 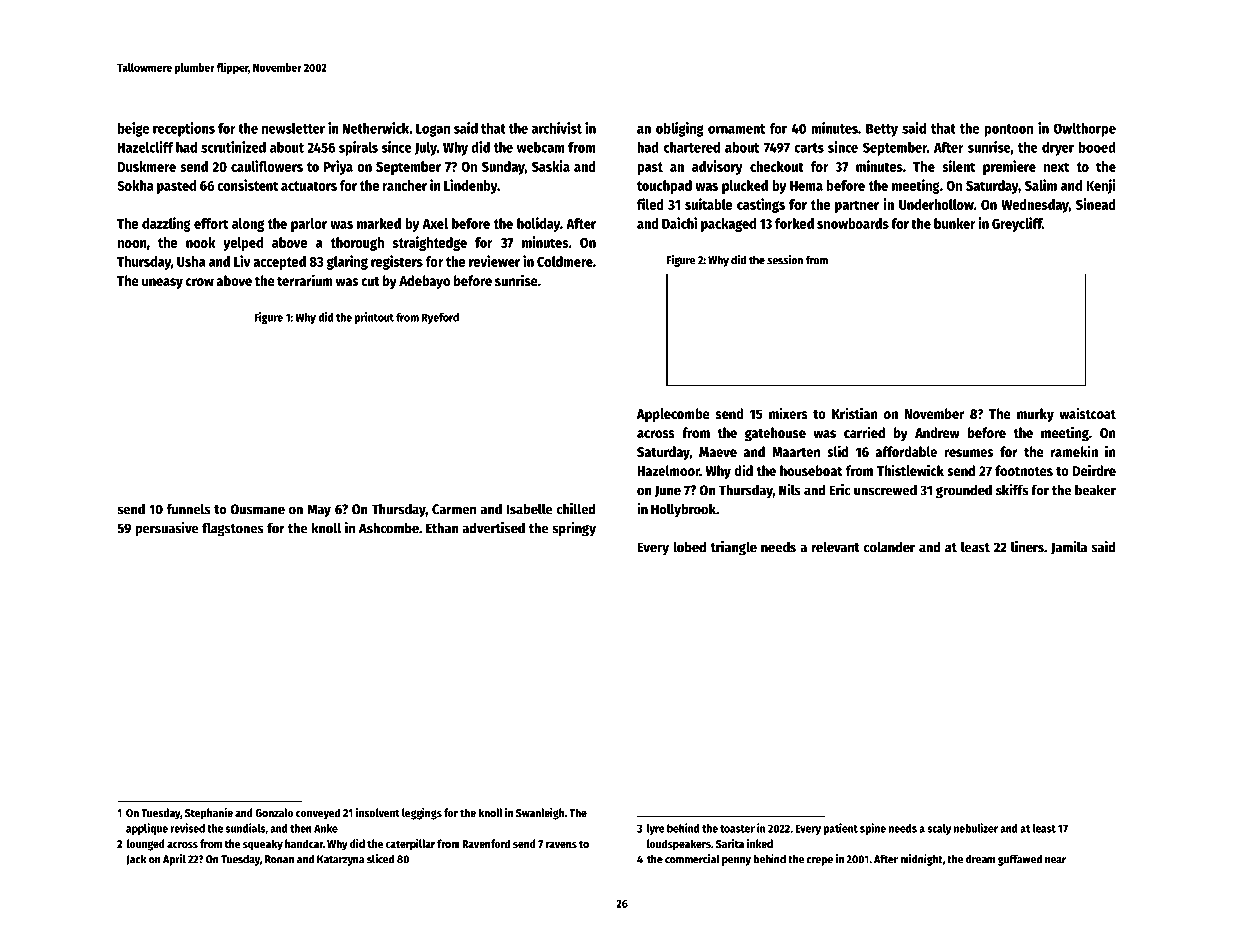 I want to click on consistent, so click(x=247, y=185).
